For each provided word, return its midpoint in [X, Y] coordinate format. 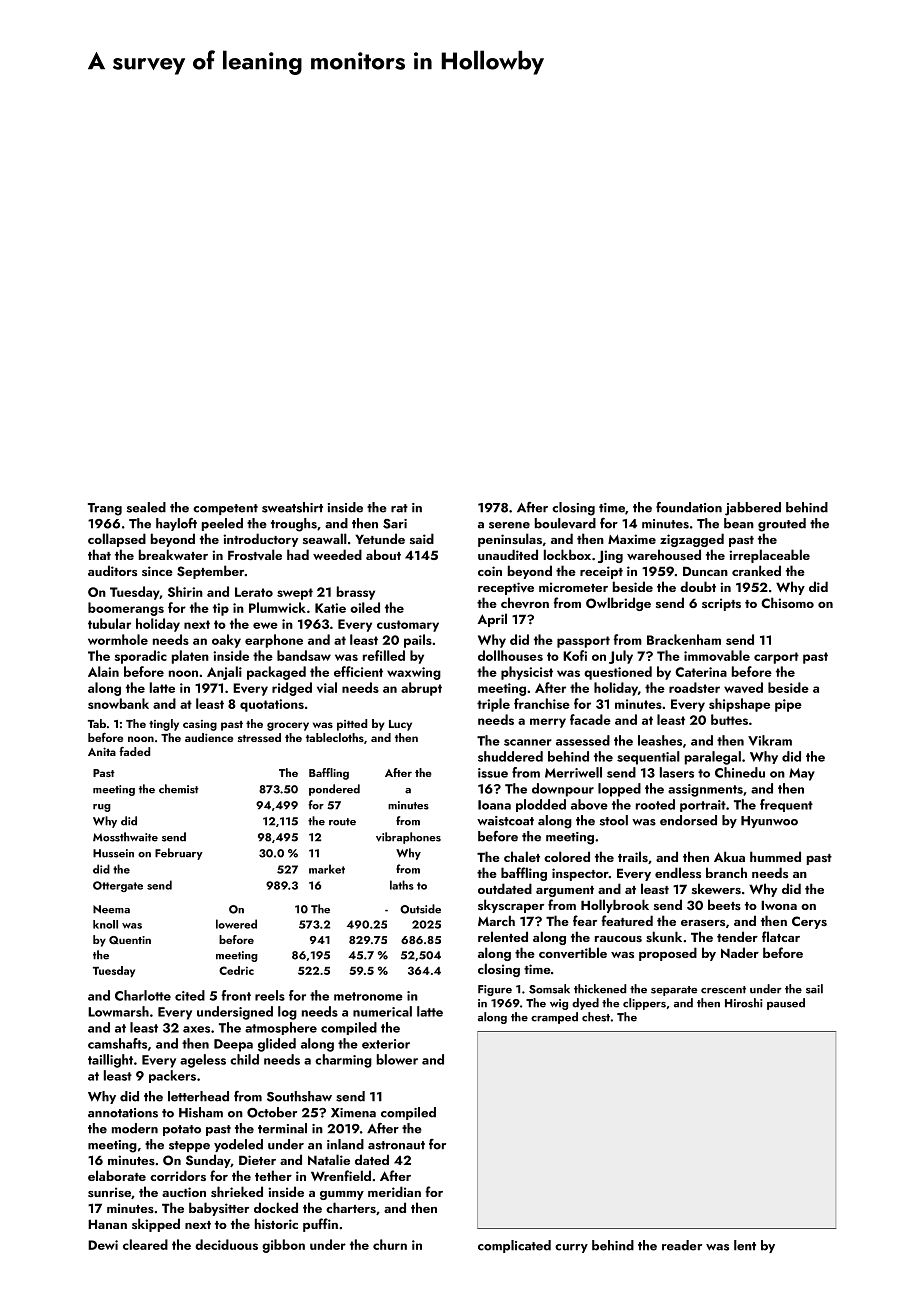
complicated [514, 1246]
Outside [420, 909]
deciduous [226, 1244]
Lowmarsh [118, 1011]
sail [814, 989]
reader [682, 1245]
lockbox [567, 554]
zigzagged [692, 540]
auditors [112, 570]
